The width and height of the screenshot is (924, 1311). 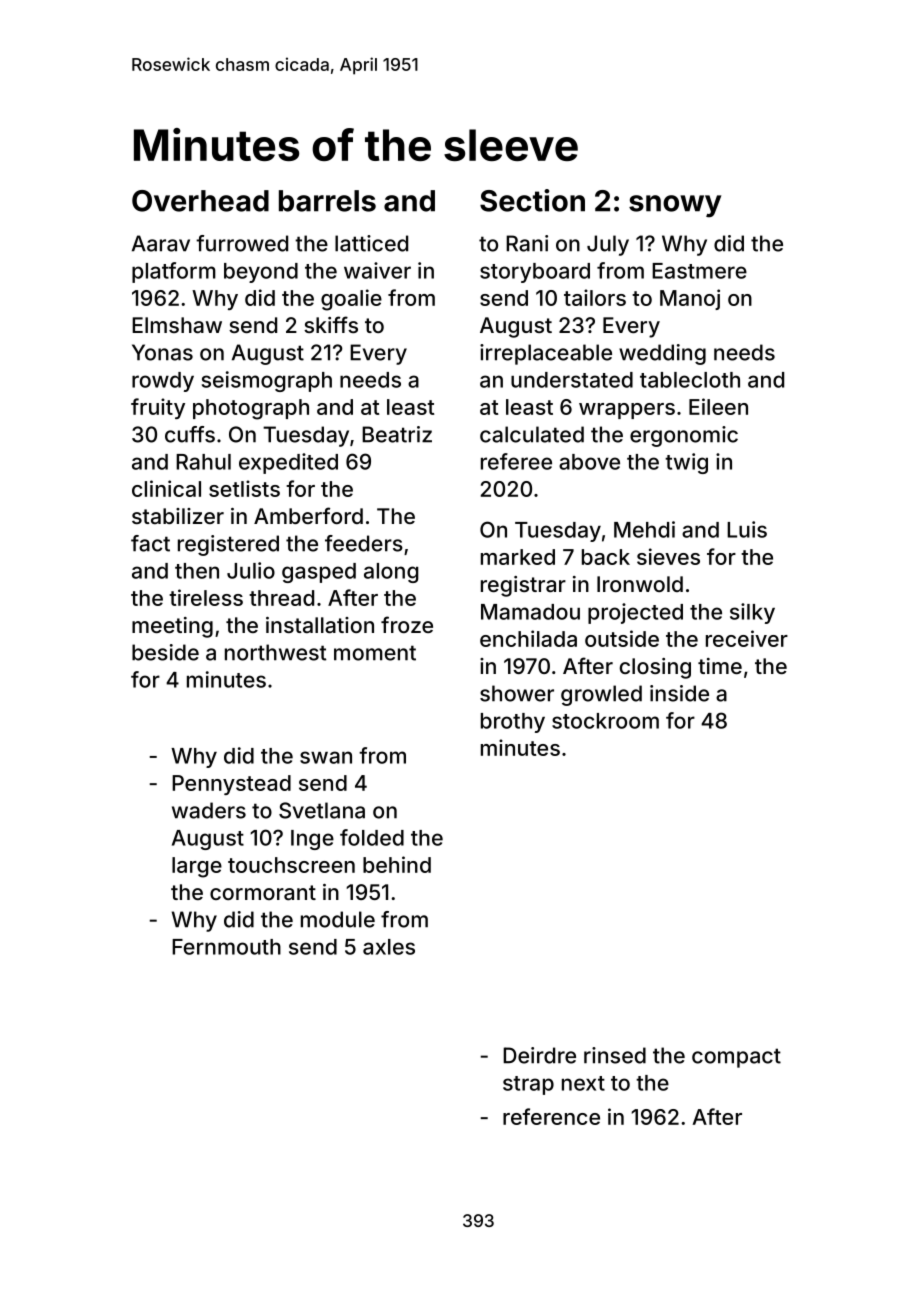 I want to click on beside, so click(x=165, y=652).
